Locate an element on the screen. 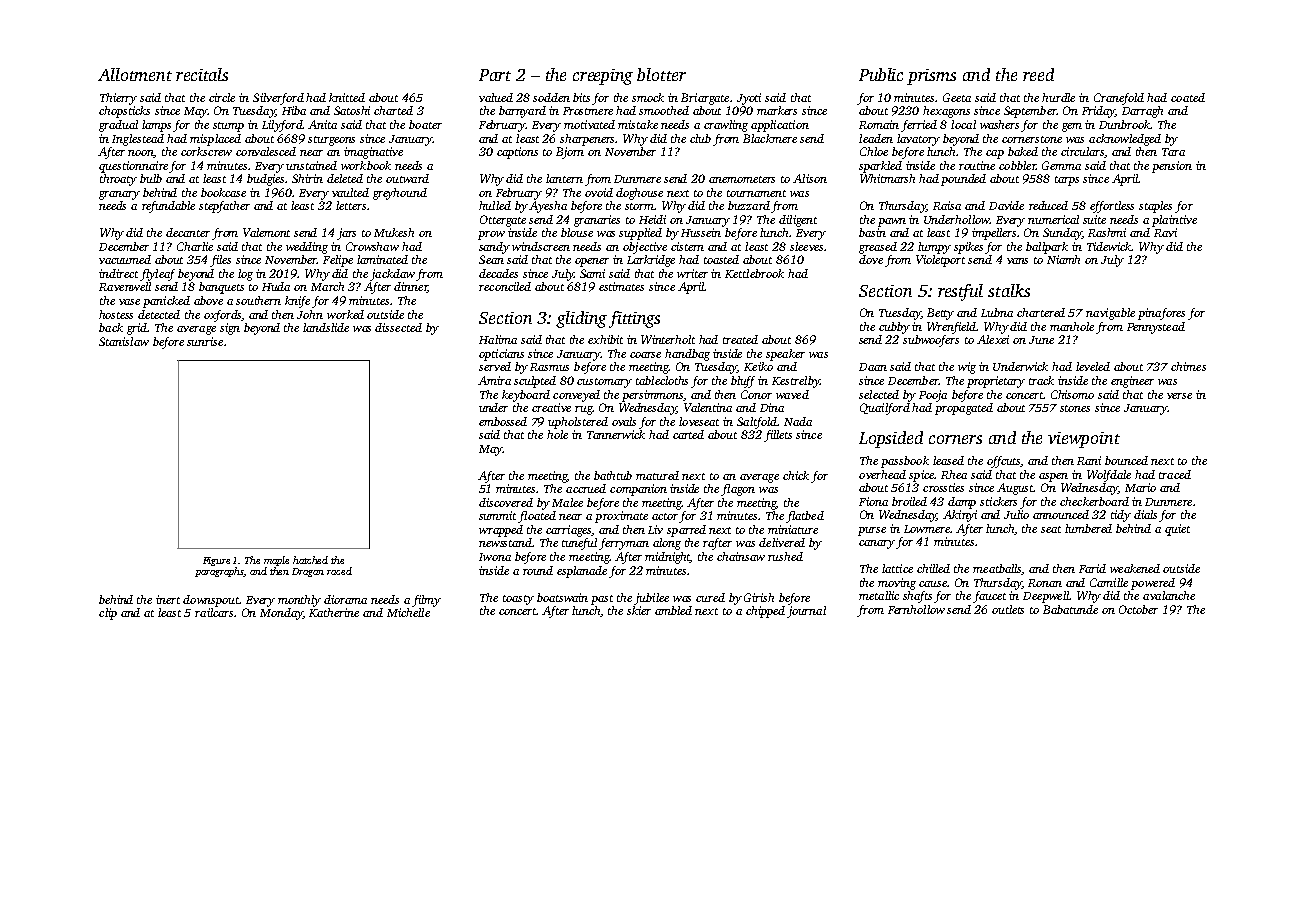 This screenshot has height=924, width=1308. Nada is located at coordinates (798, 421).
